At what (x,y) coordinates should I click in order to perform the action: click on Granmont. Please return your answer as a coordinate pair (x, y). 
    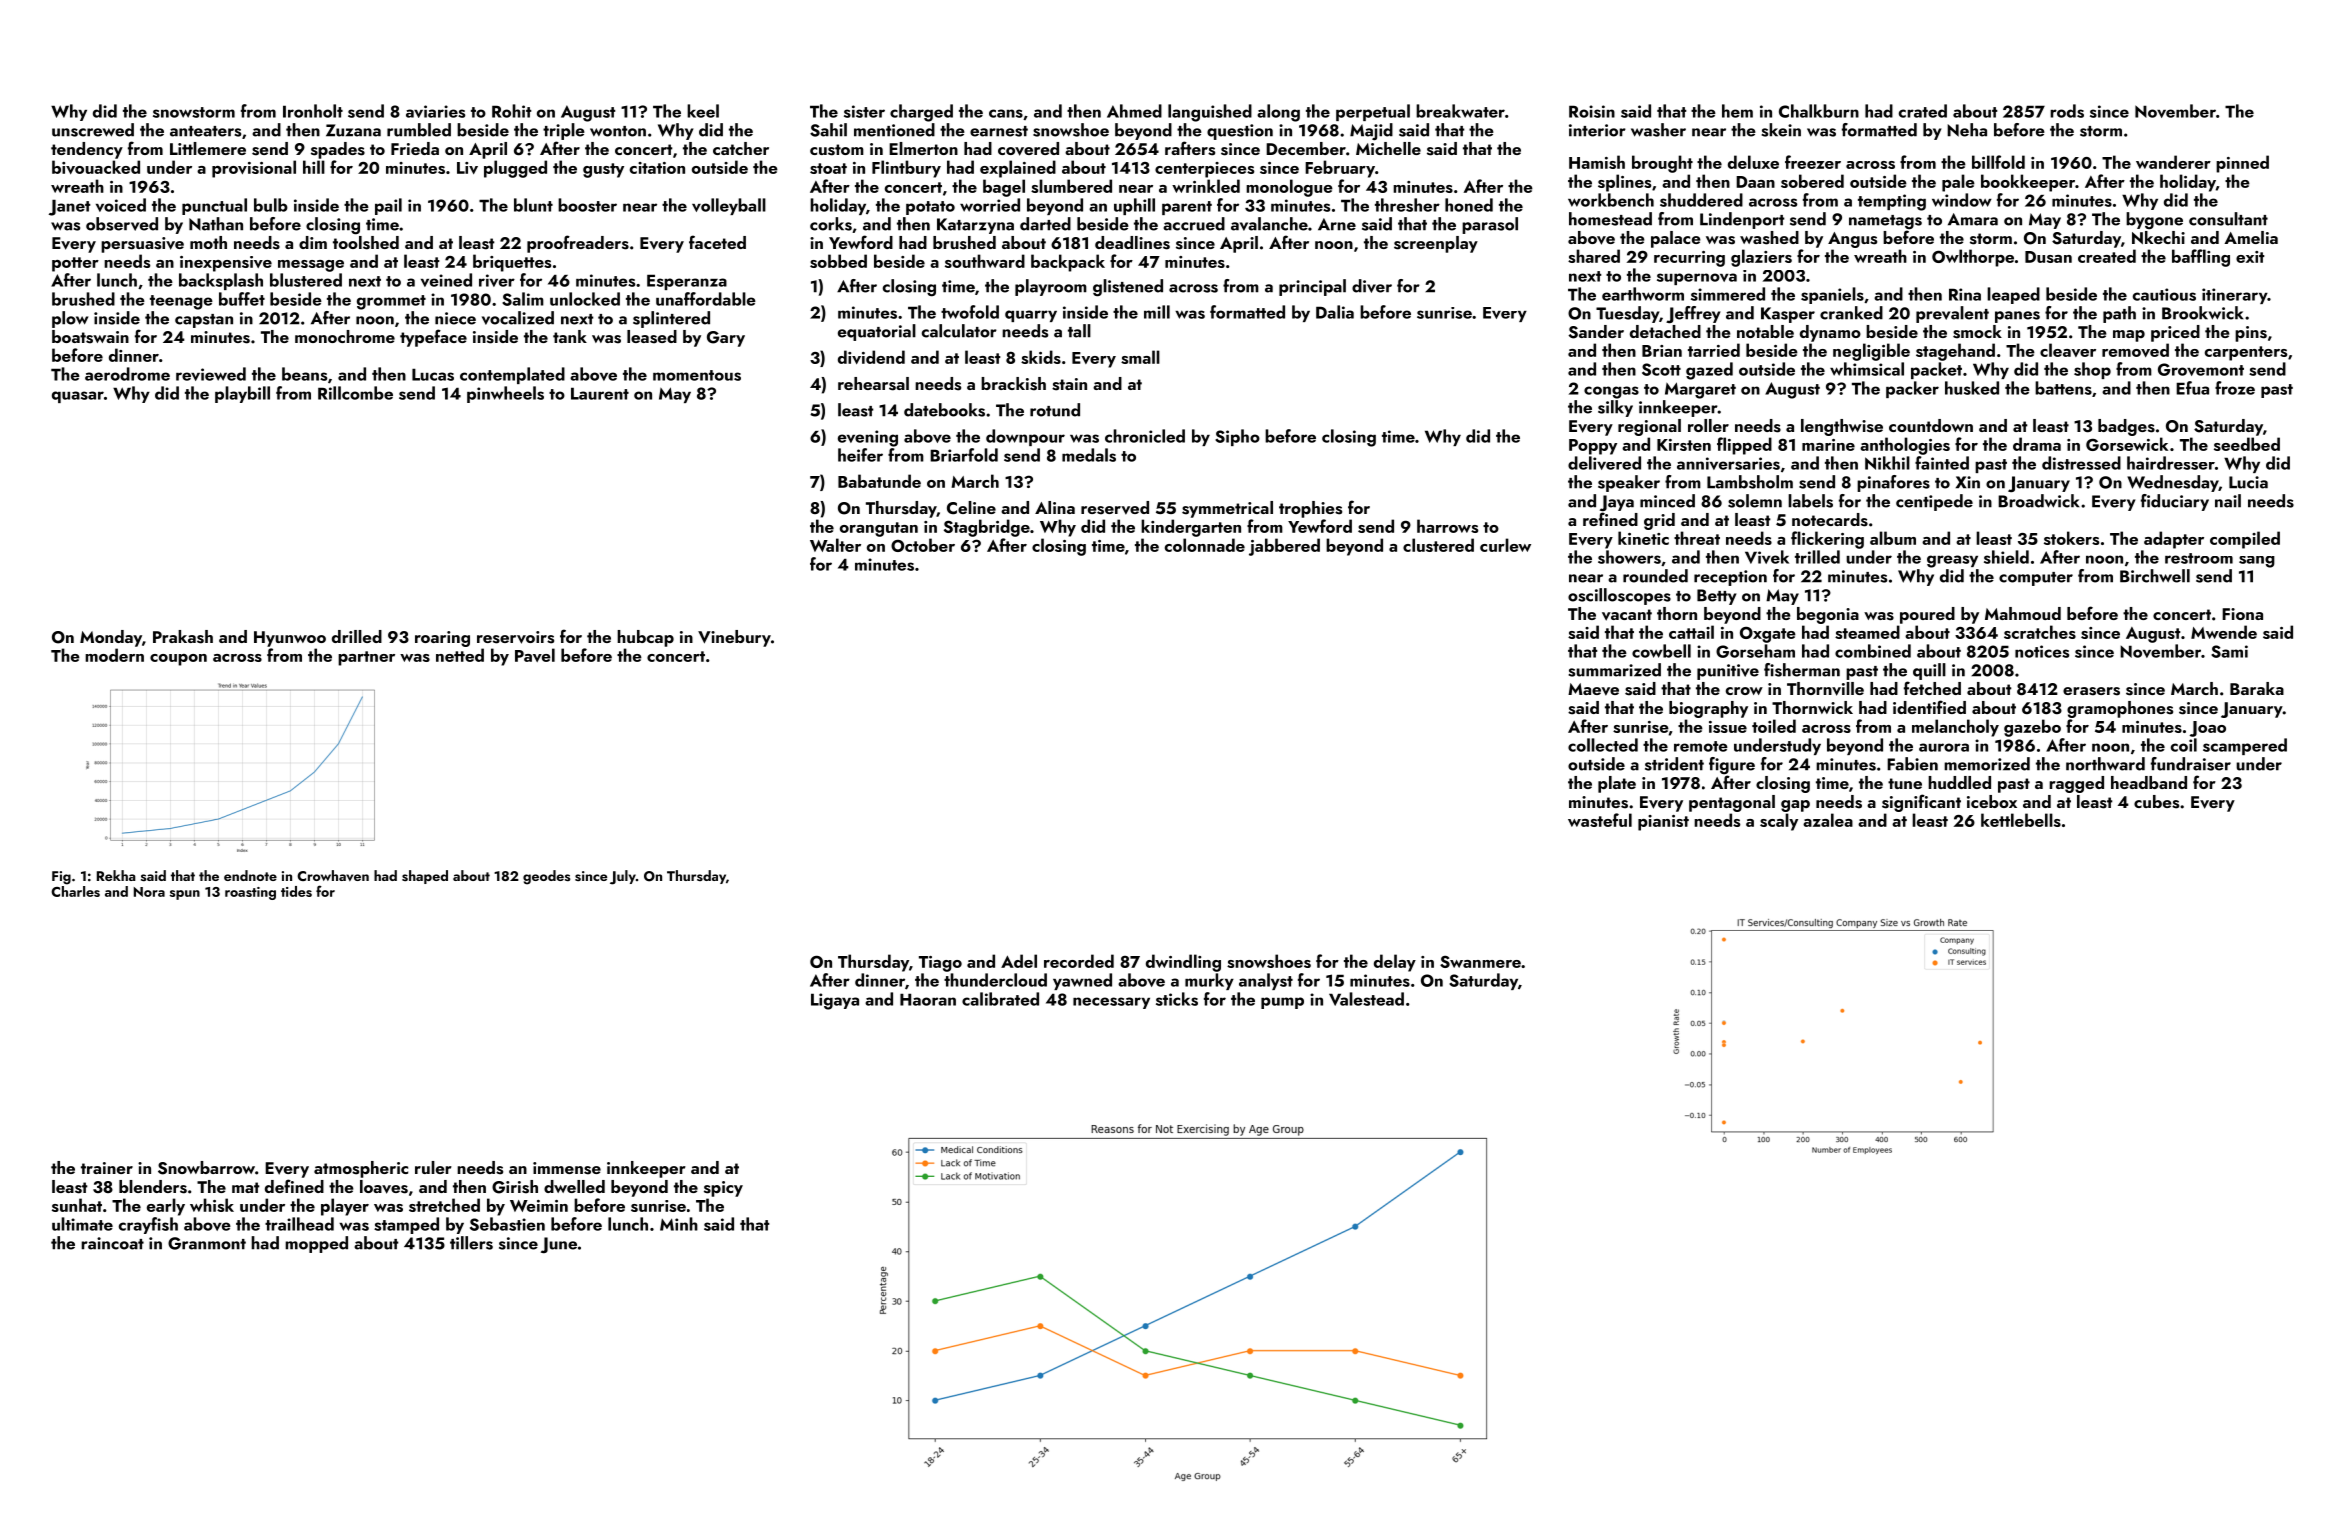
    Looking at the image, I should click on (207, 1243).
